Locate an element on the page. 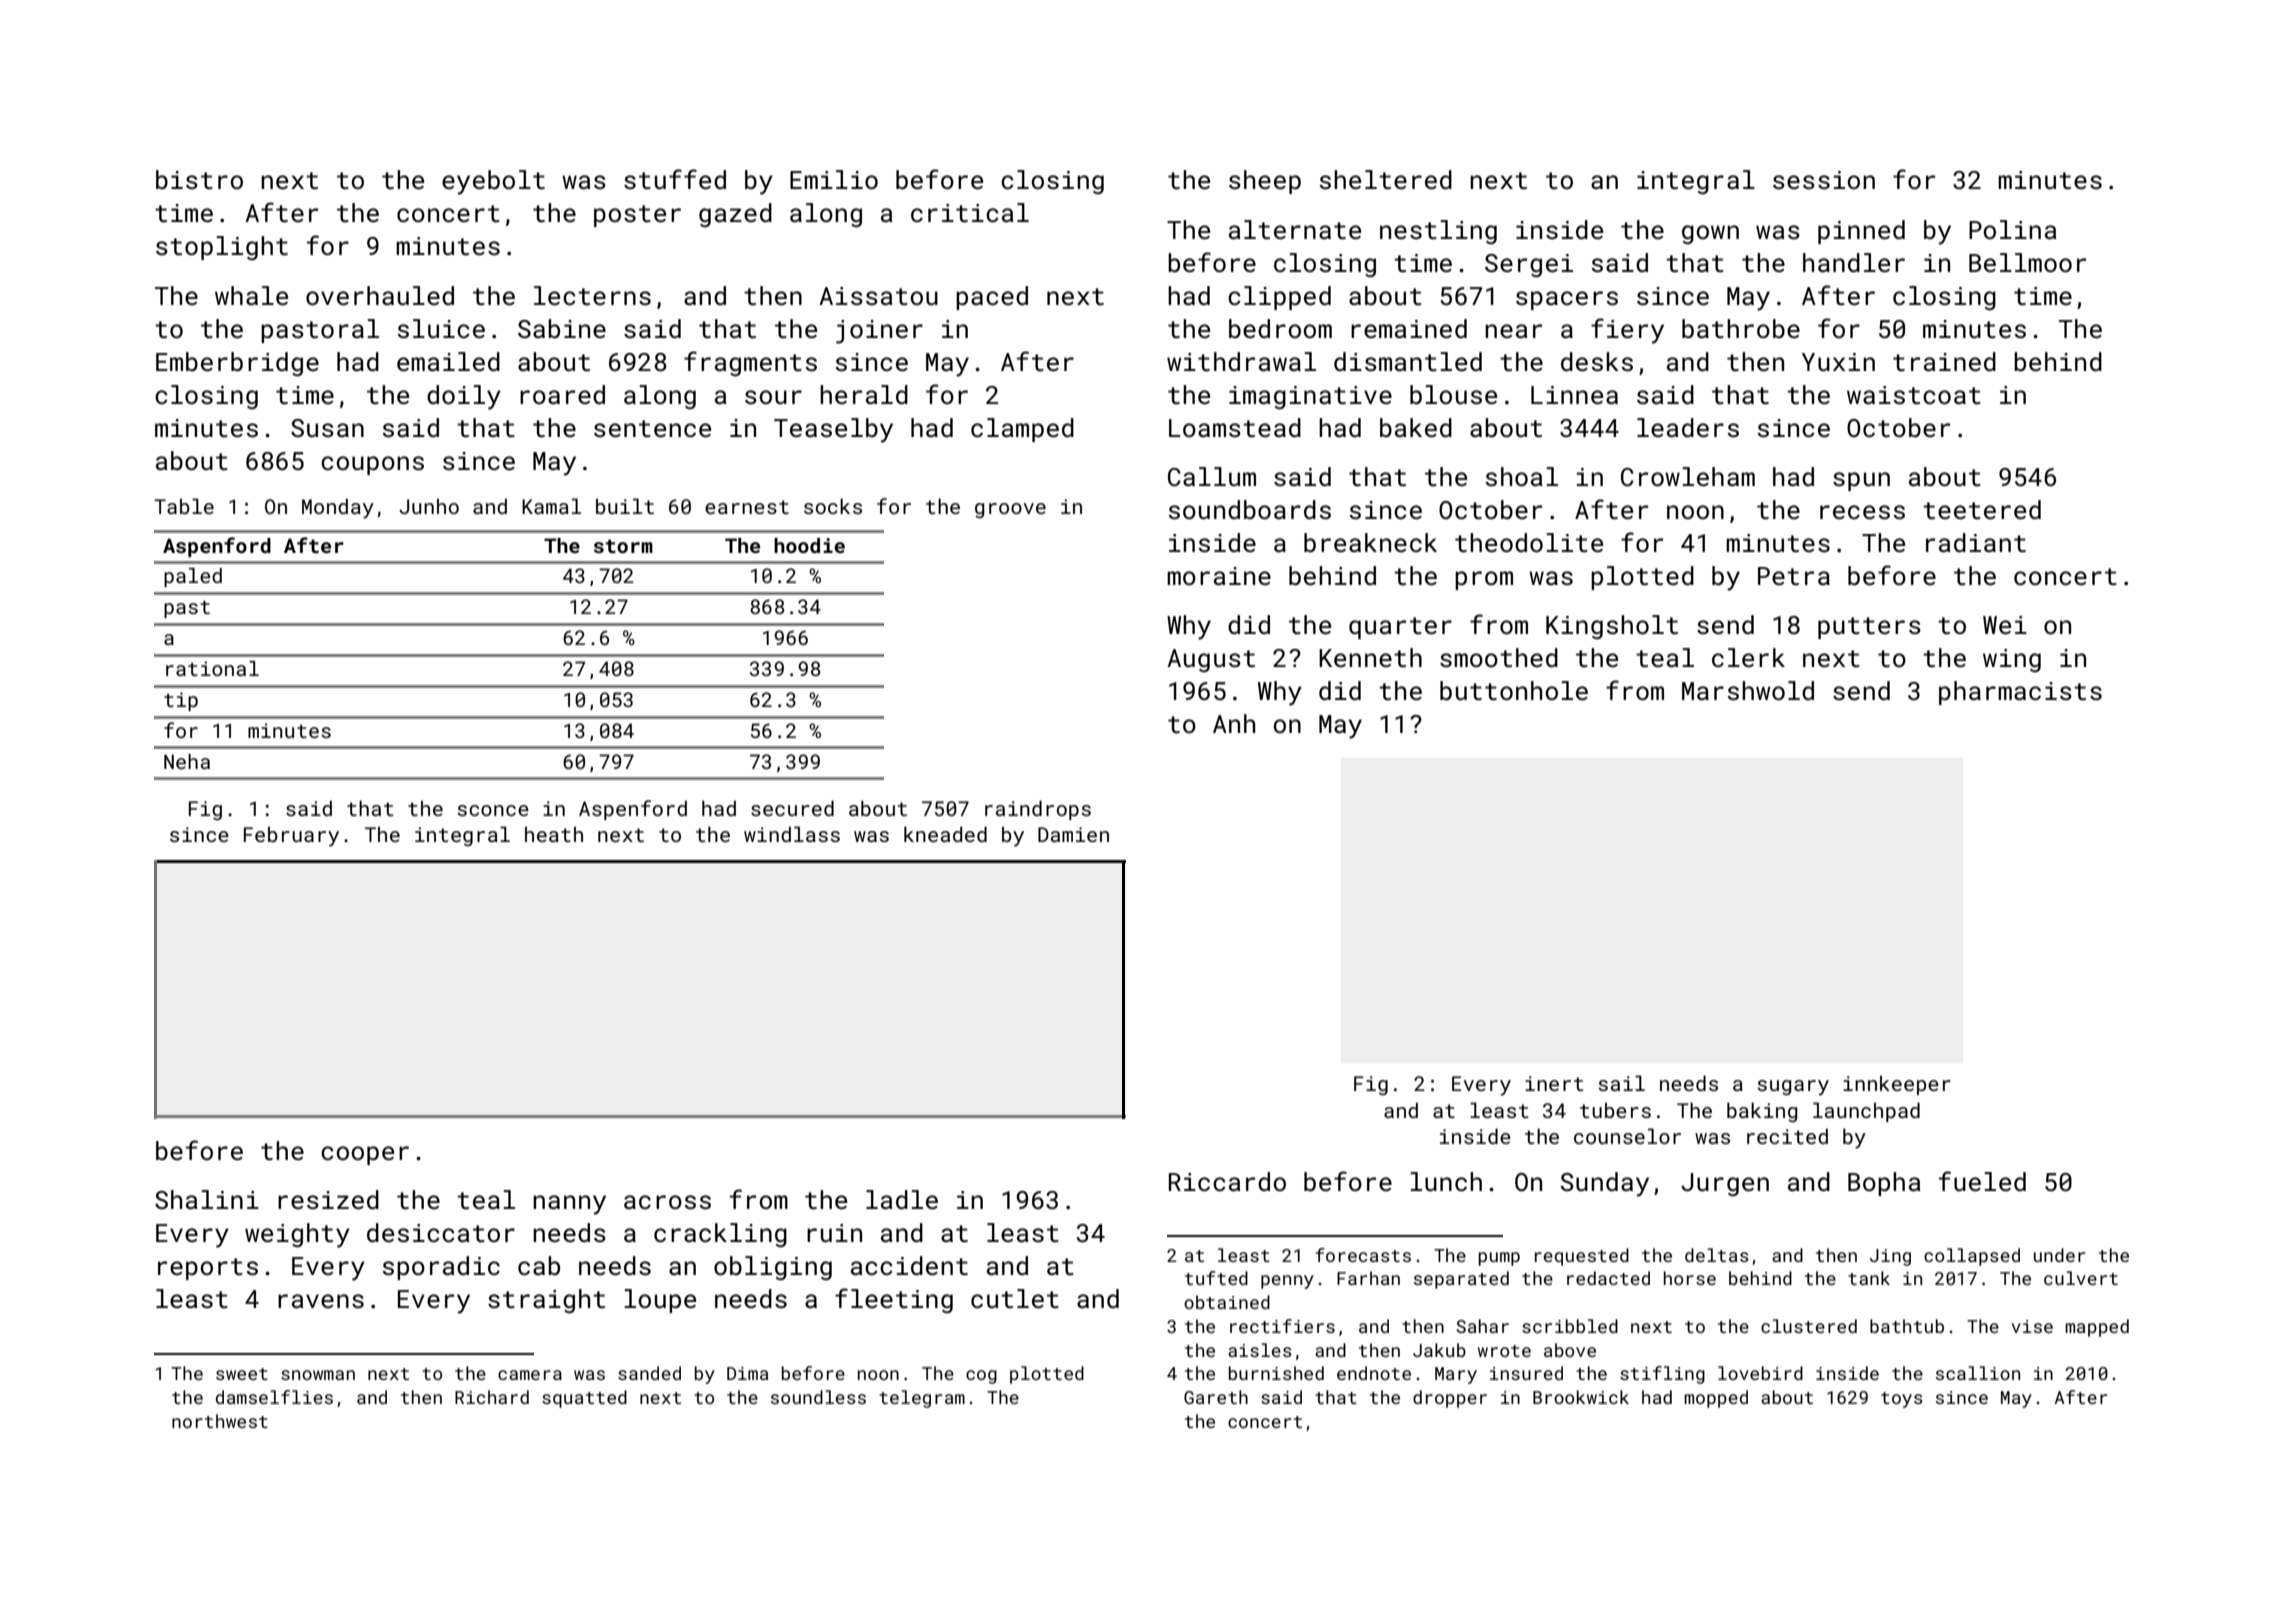  hoodie is located at coordinates (809, 545).
